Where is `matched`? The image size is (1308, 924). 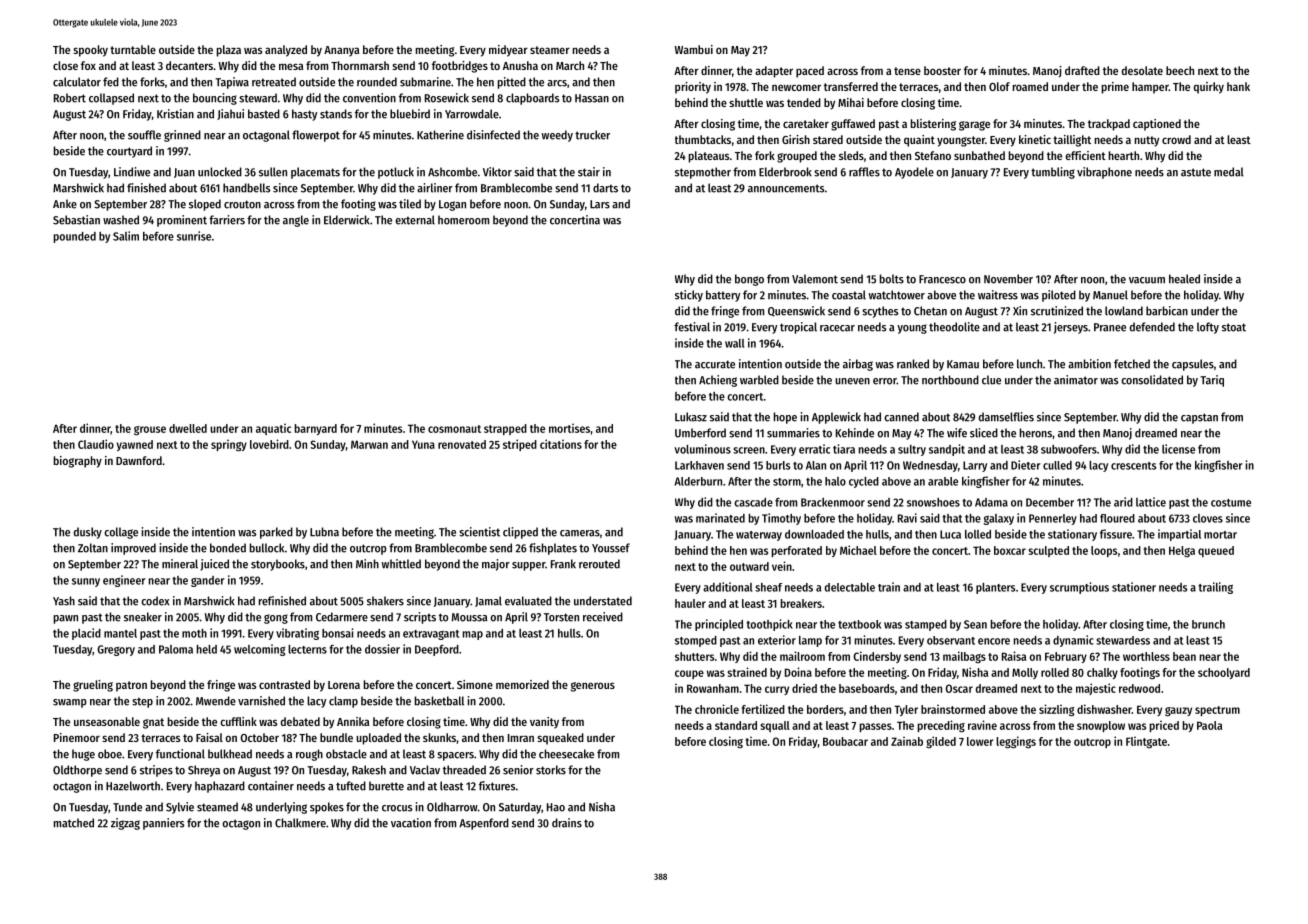 matched is located at coordinates (74, 823).
